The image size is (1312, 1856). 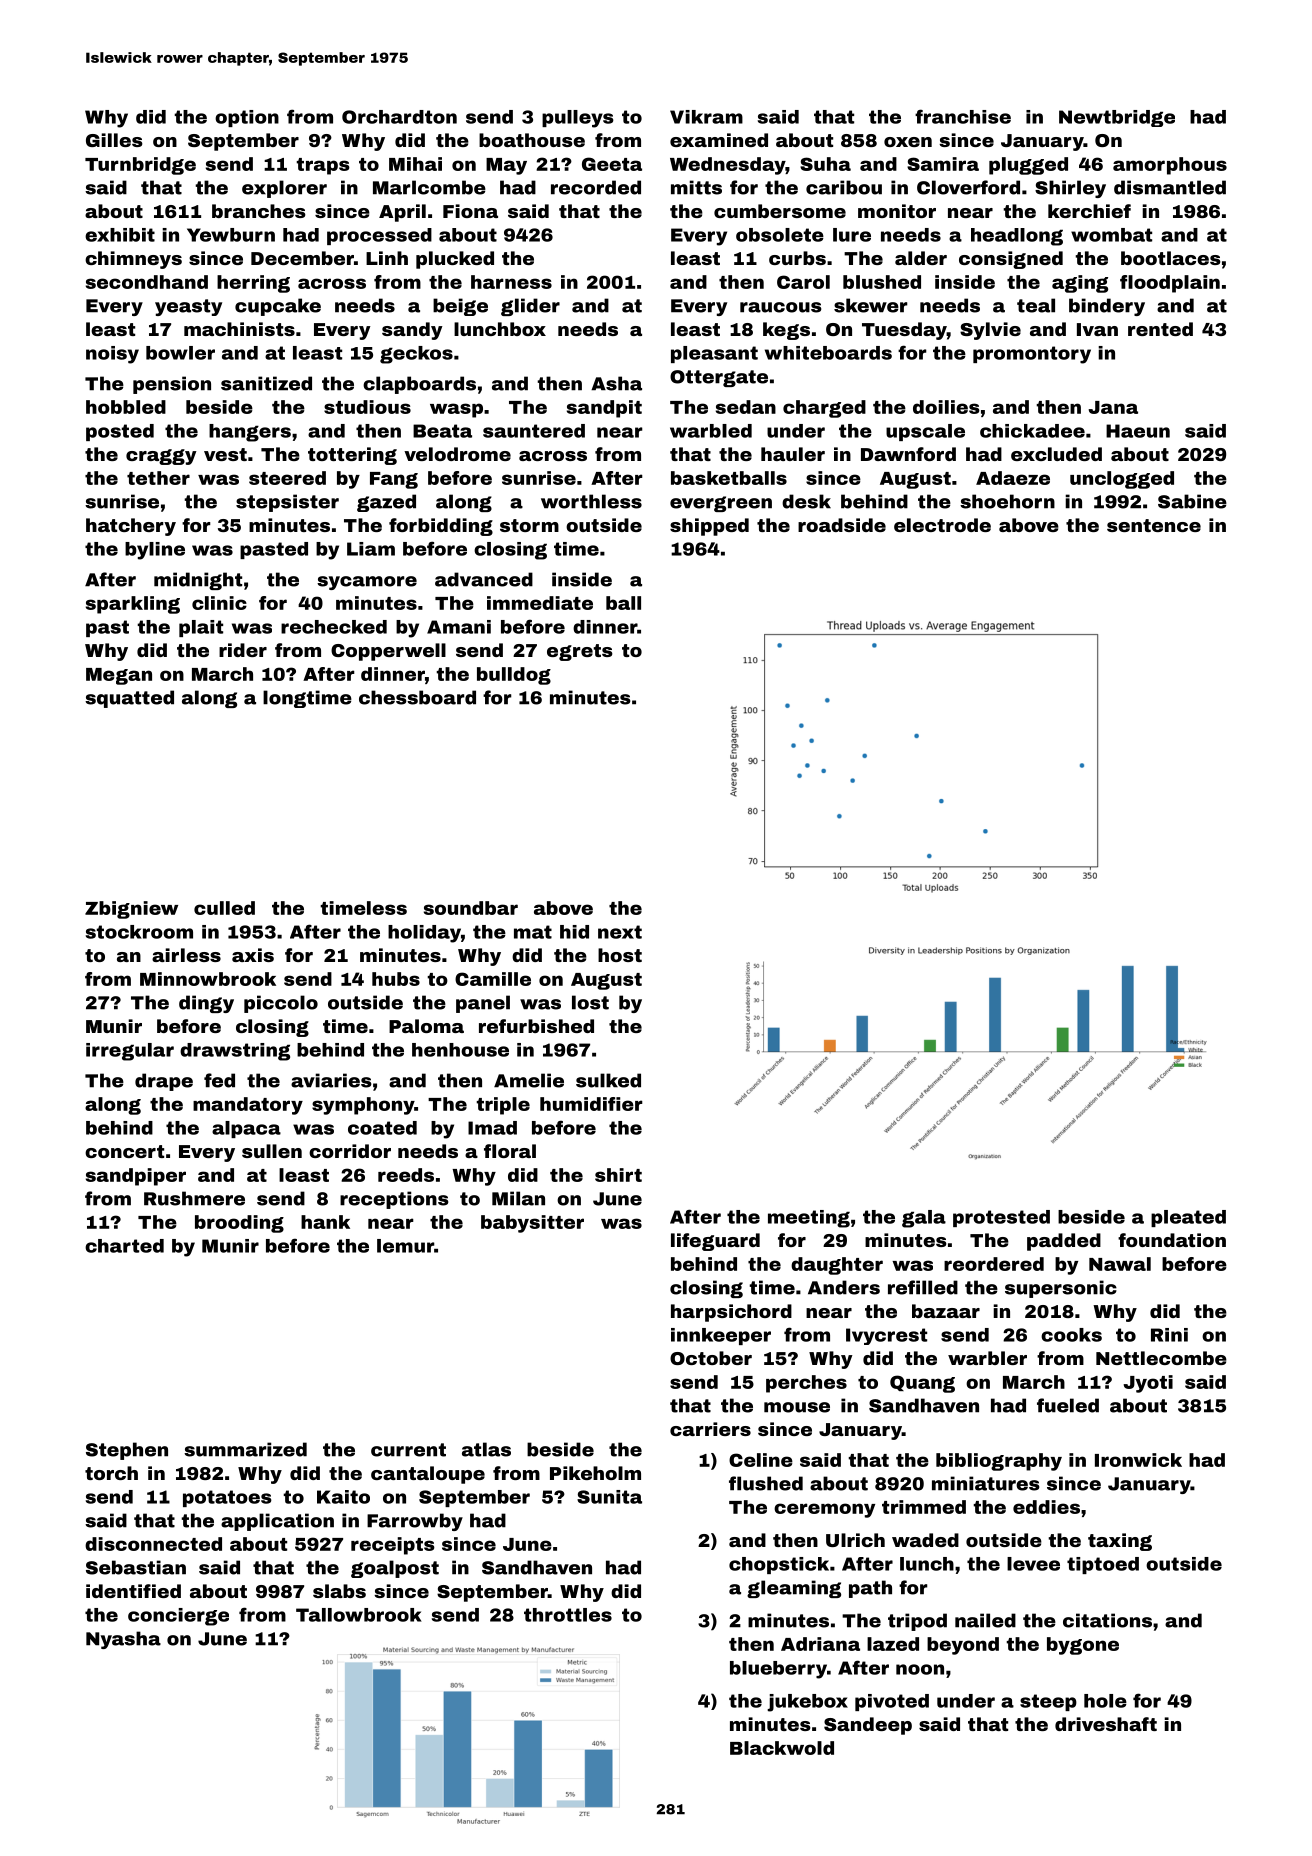 I want to click on harness, so click(x=511, y=282).
